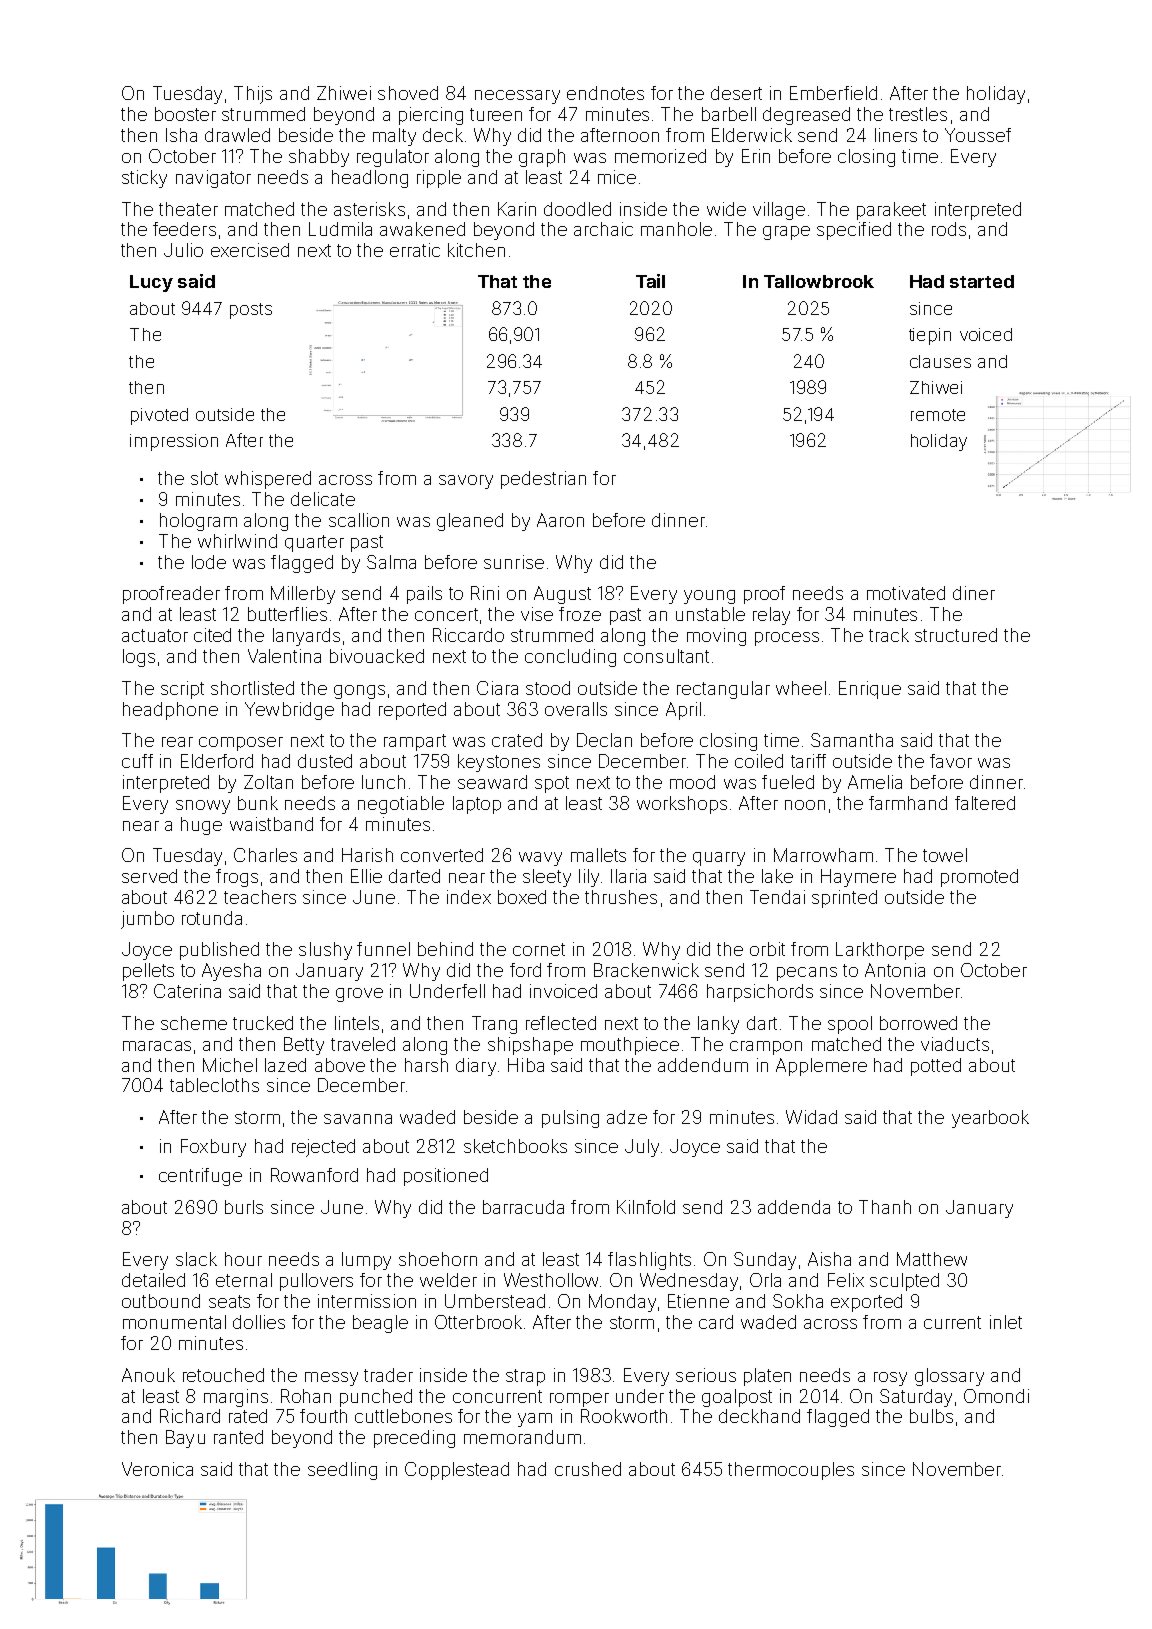  Describe the element at coordinates (185, 114) in the document. I see `booster` at that location.
